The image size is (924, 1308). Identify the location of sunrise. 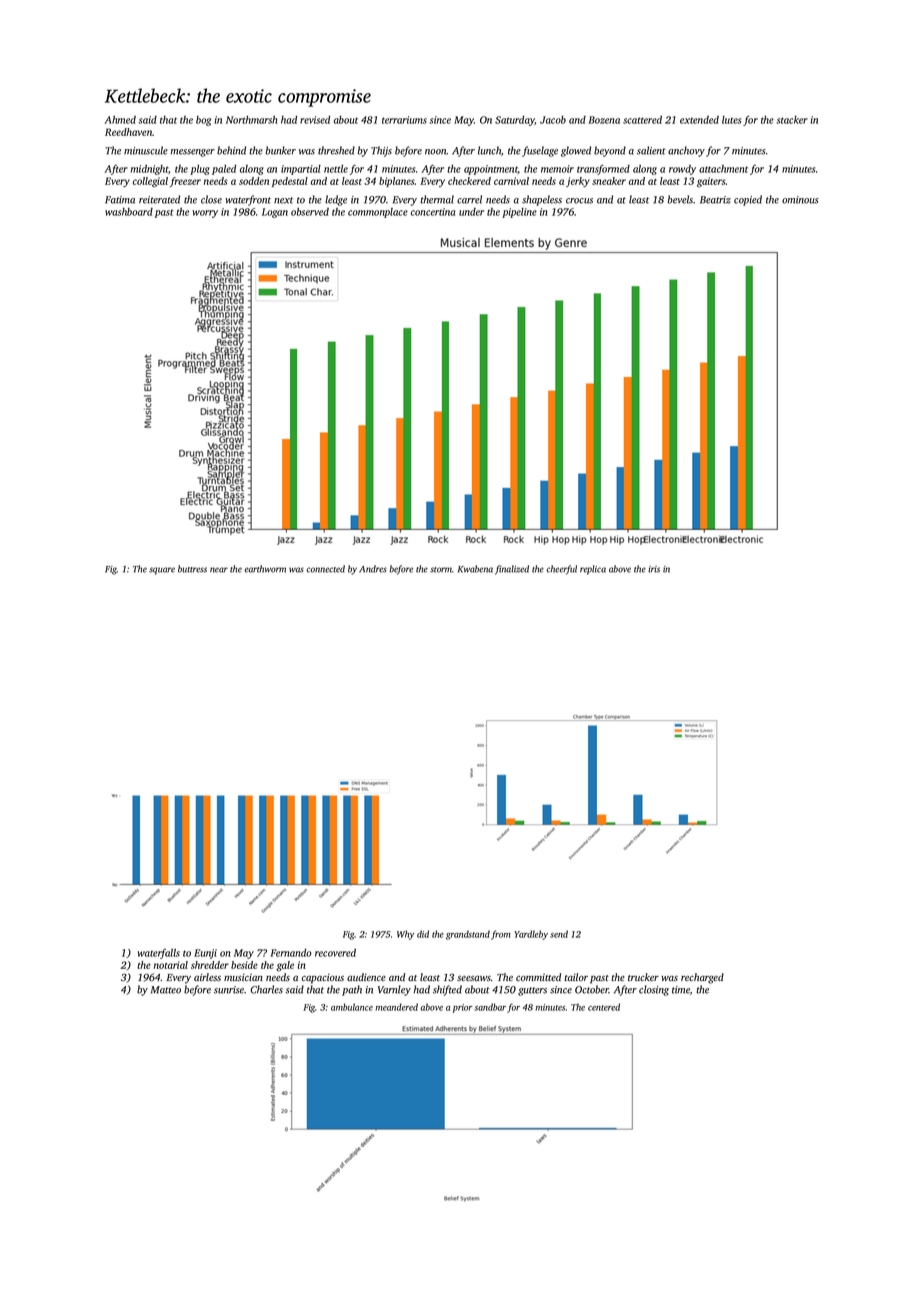
(229, 990).
